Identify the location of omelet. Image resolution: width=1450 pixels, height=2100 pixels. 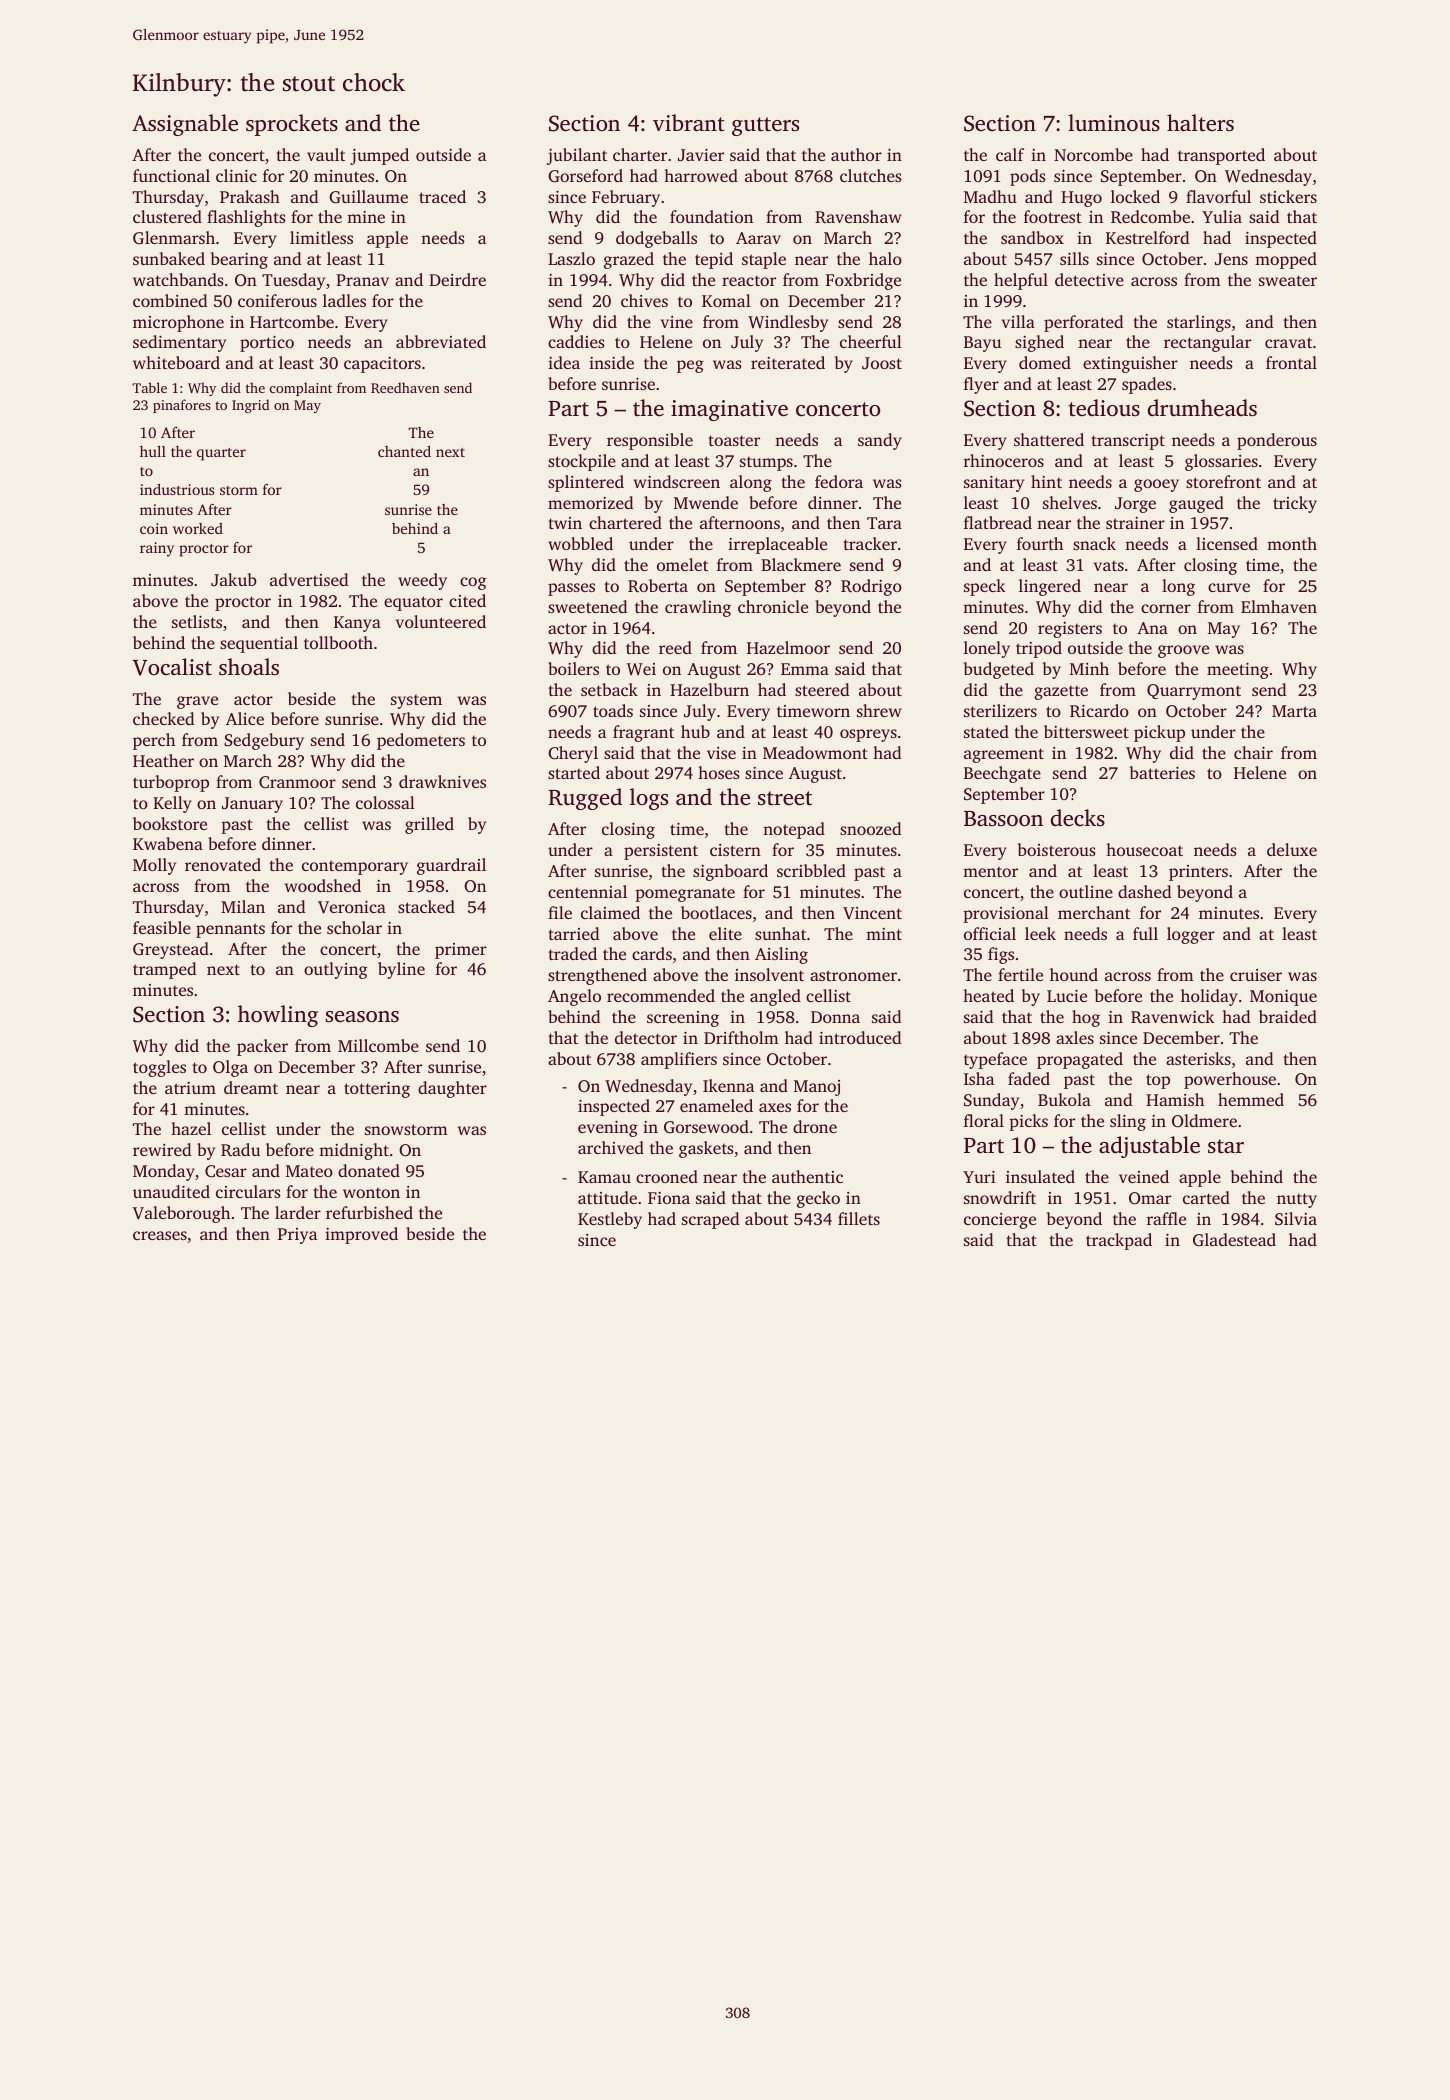
(682, 564).
